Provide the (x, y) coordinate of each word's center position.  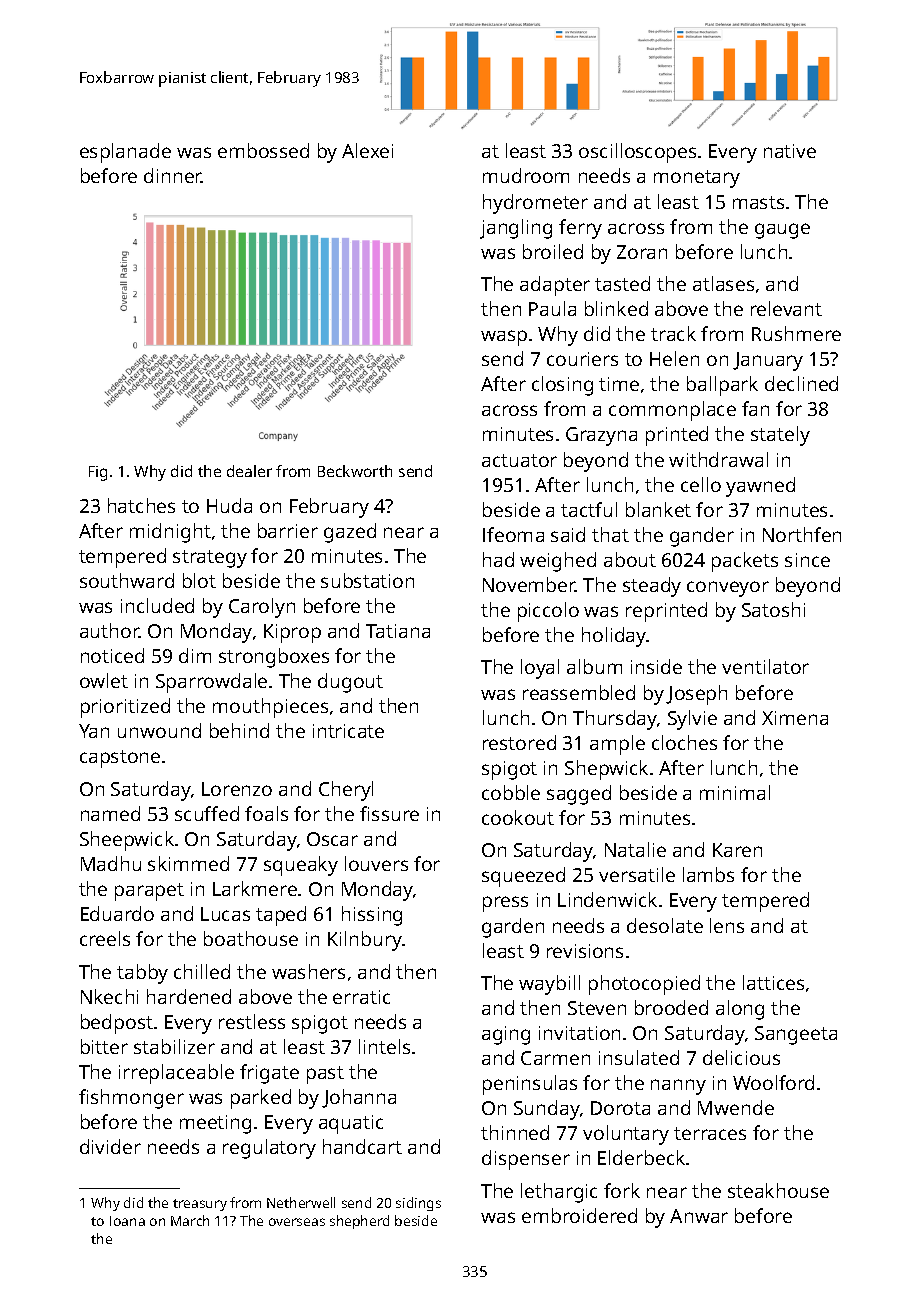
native (790, 151)
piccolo (548, 612)
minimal (735, 792)
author (109, 630)
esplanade (125, 153)
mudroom (526, 175)
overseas (297, 1222)
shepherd (359, 1222)
